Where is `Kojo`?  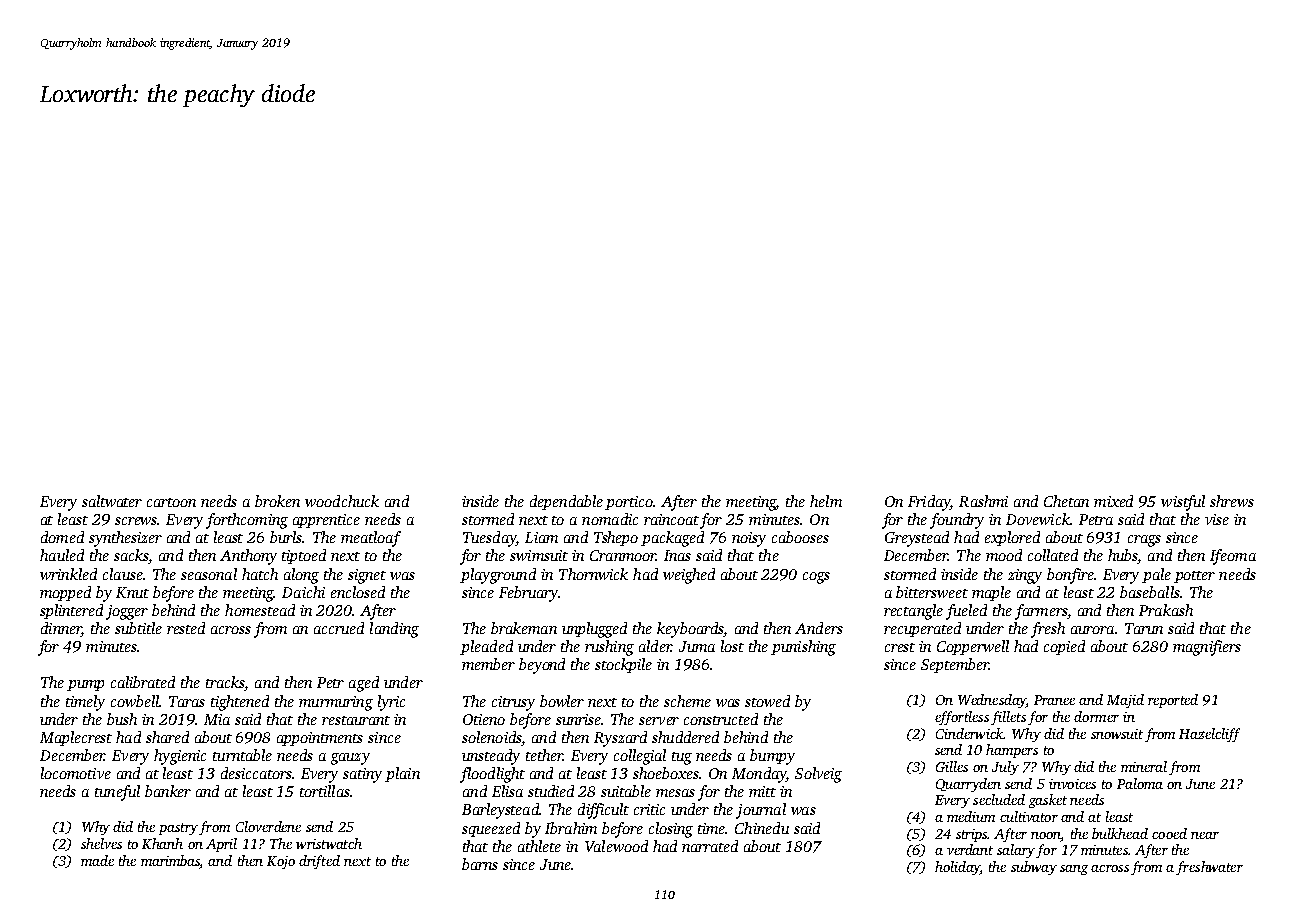
Kojo is located at coordinates (281, 862).
